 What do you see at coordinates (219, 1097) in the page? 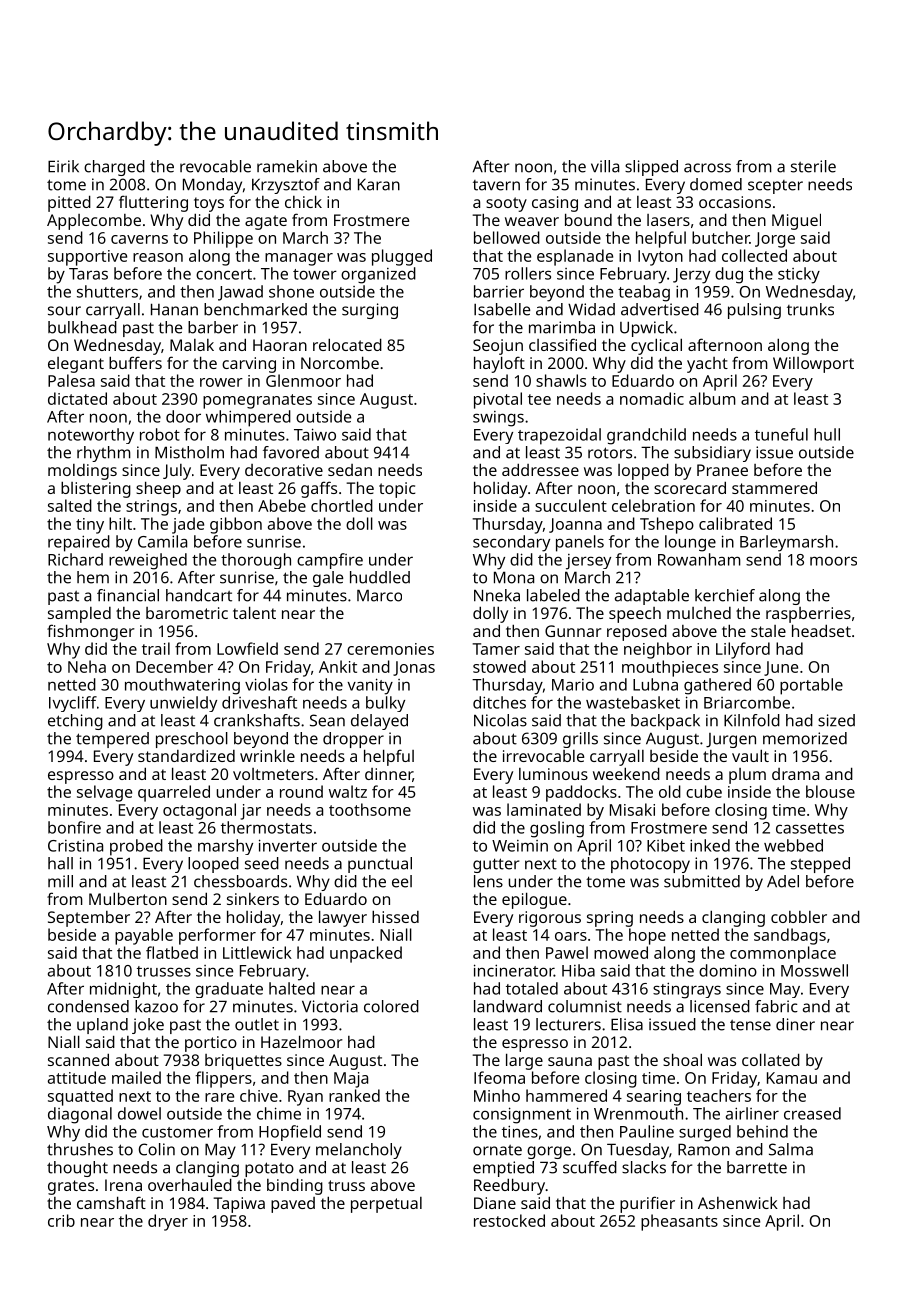
I see `rare` at bounding box center [219, 1097].
